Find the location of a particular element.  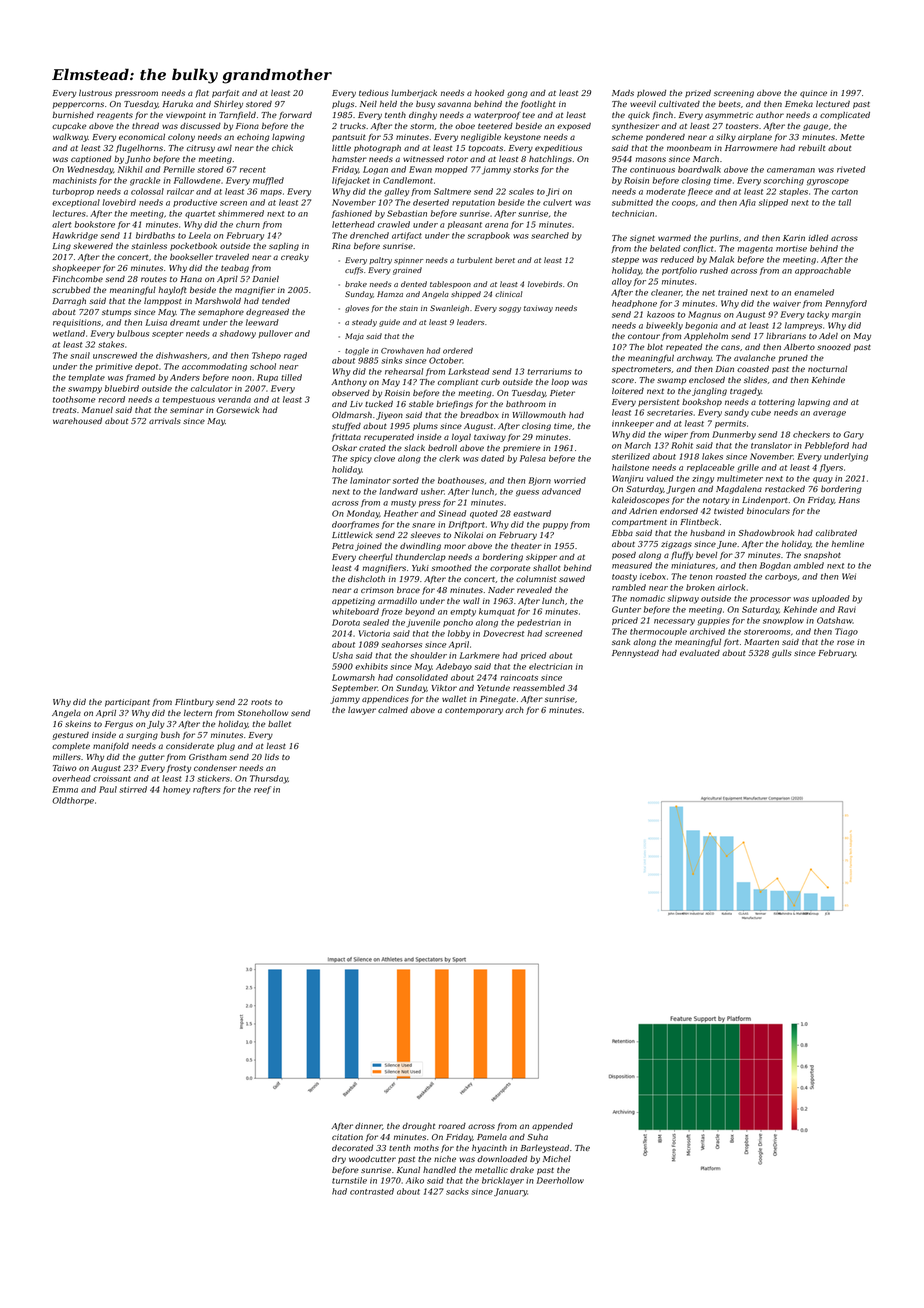

turnstile is located at coordinates (349, 1180).
